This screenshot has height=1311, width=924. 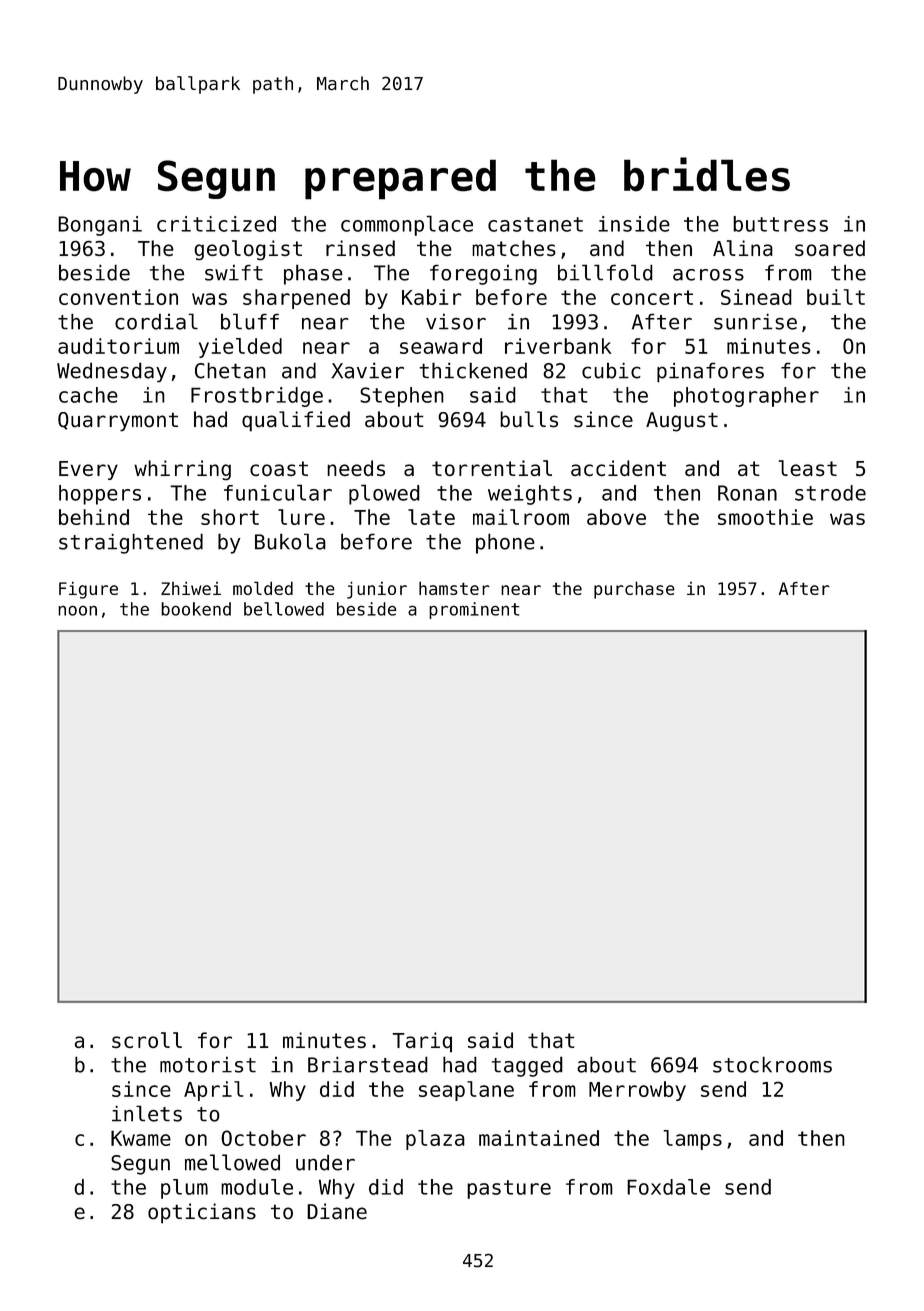 I want to click on opticians, so click(x=202, y=1213).
